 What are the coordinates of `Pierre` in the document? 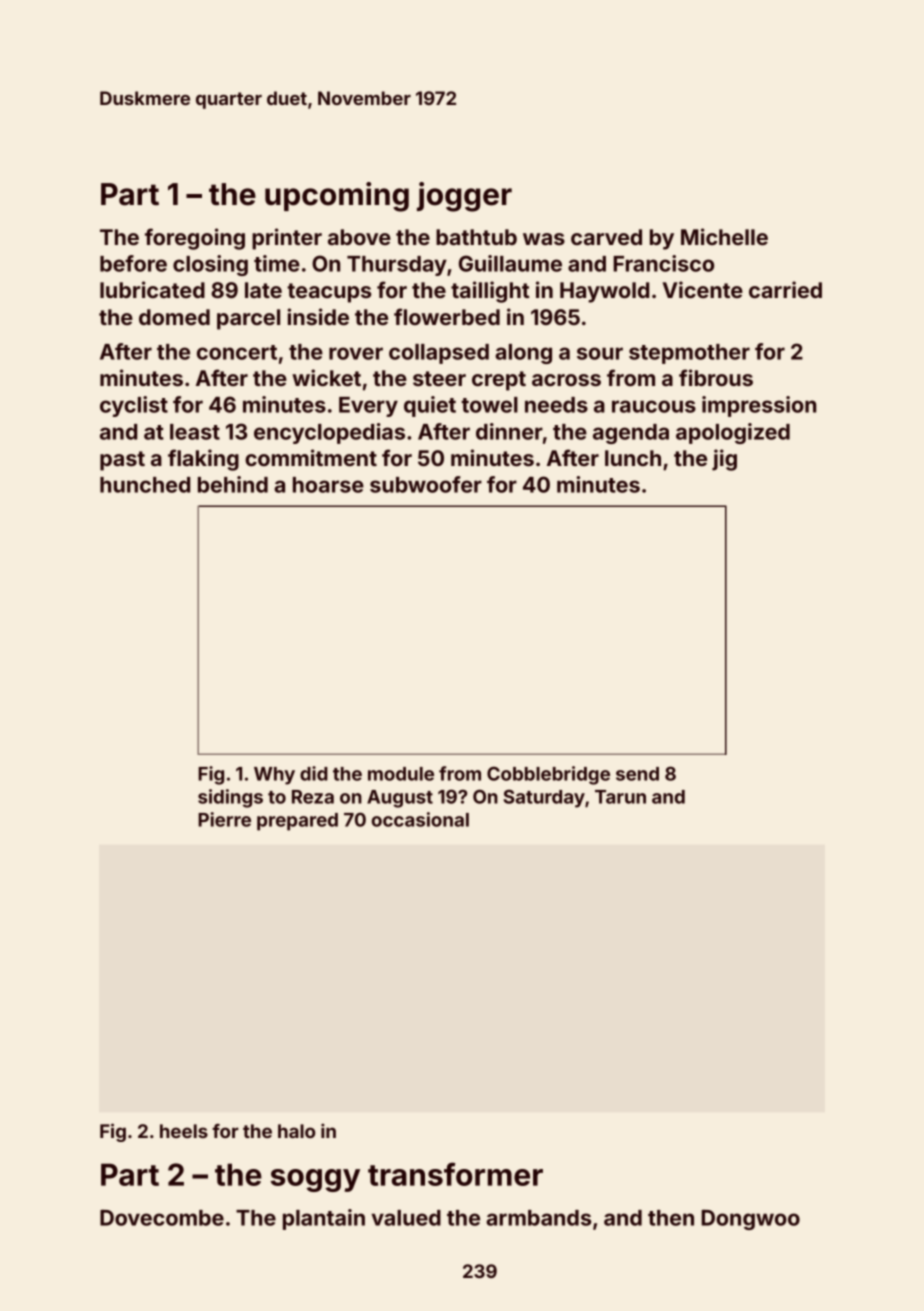 It's located at (224, 819).
